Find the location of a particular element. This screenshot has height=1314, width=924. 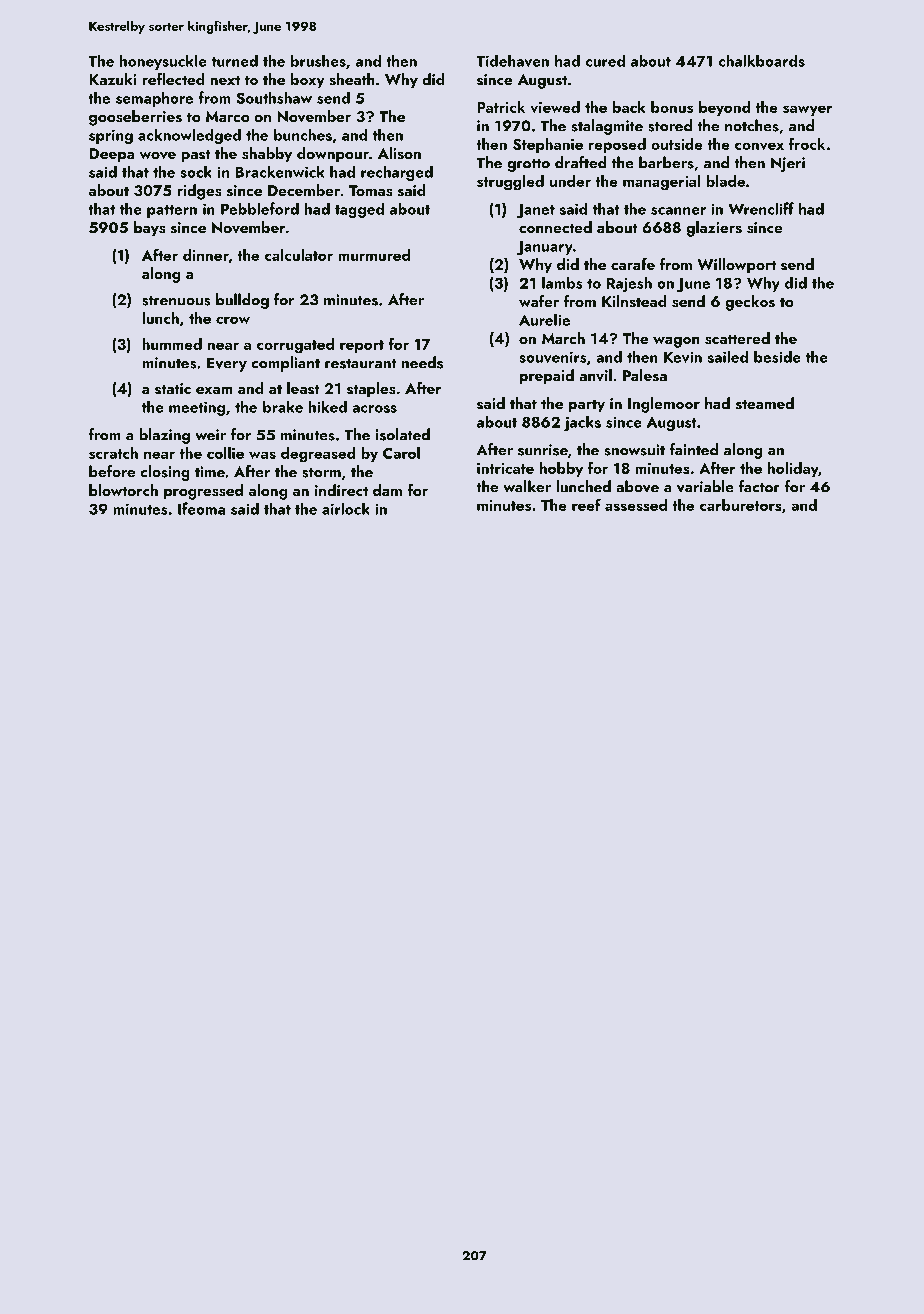

Willowport is located at coordinates (736, 266).
